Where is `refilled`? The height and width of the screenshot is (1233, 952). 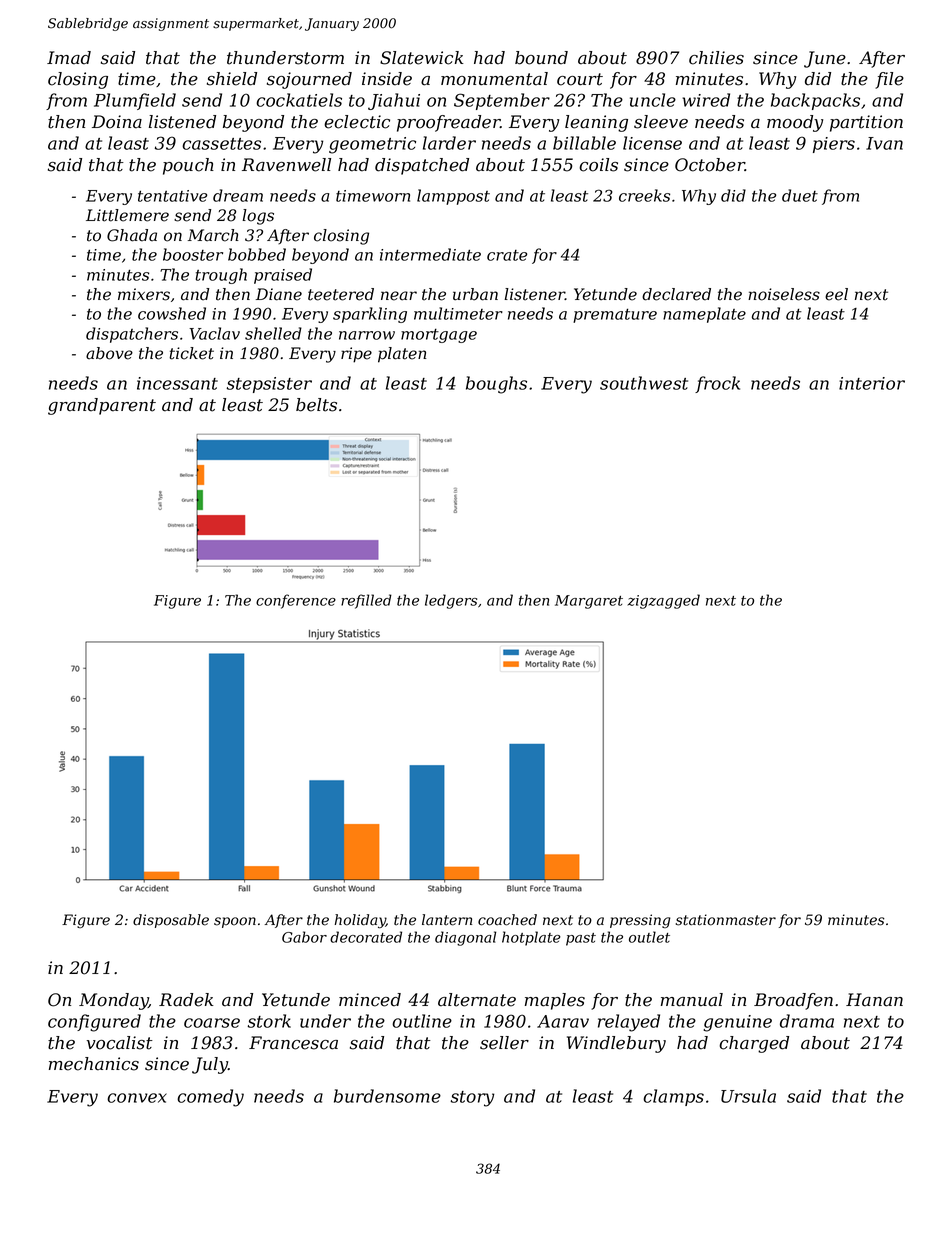 refilled is located at coordinates (366, 601).
